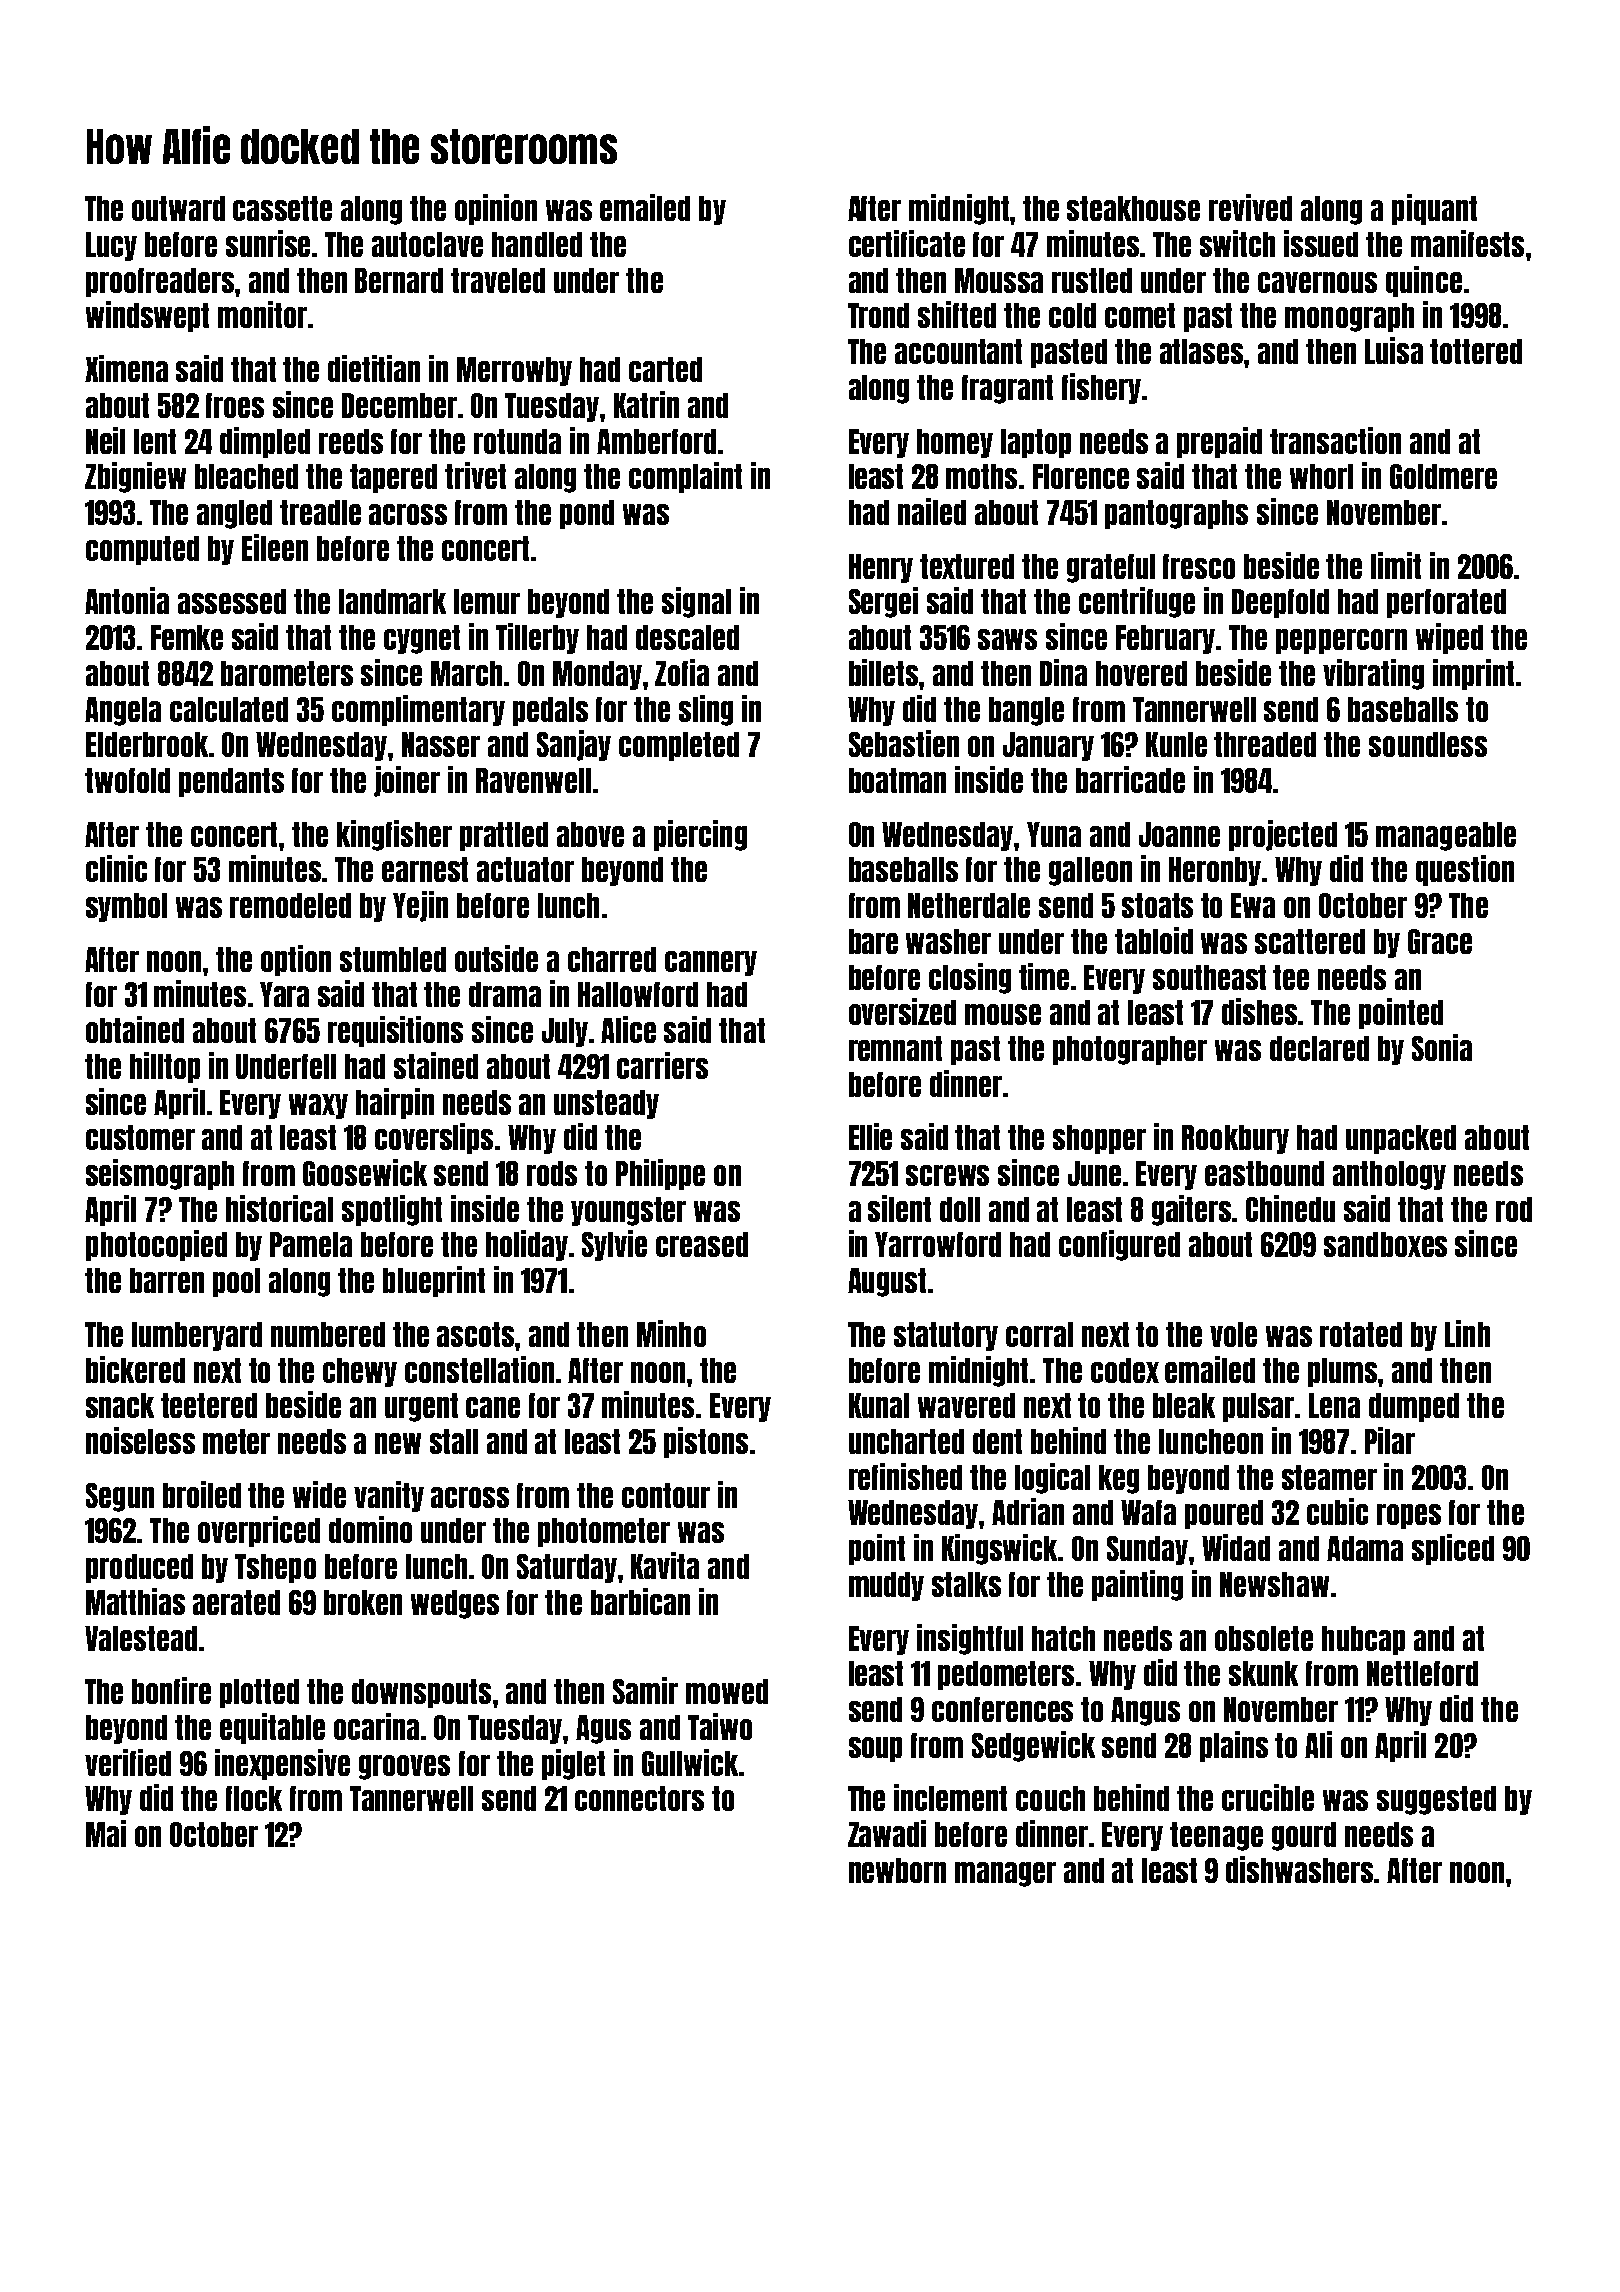 Image resolution: width=1620 pixels, height=2292 pixels. I want to click on sunrise, so click(268, 243).
